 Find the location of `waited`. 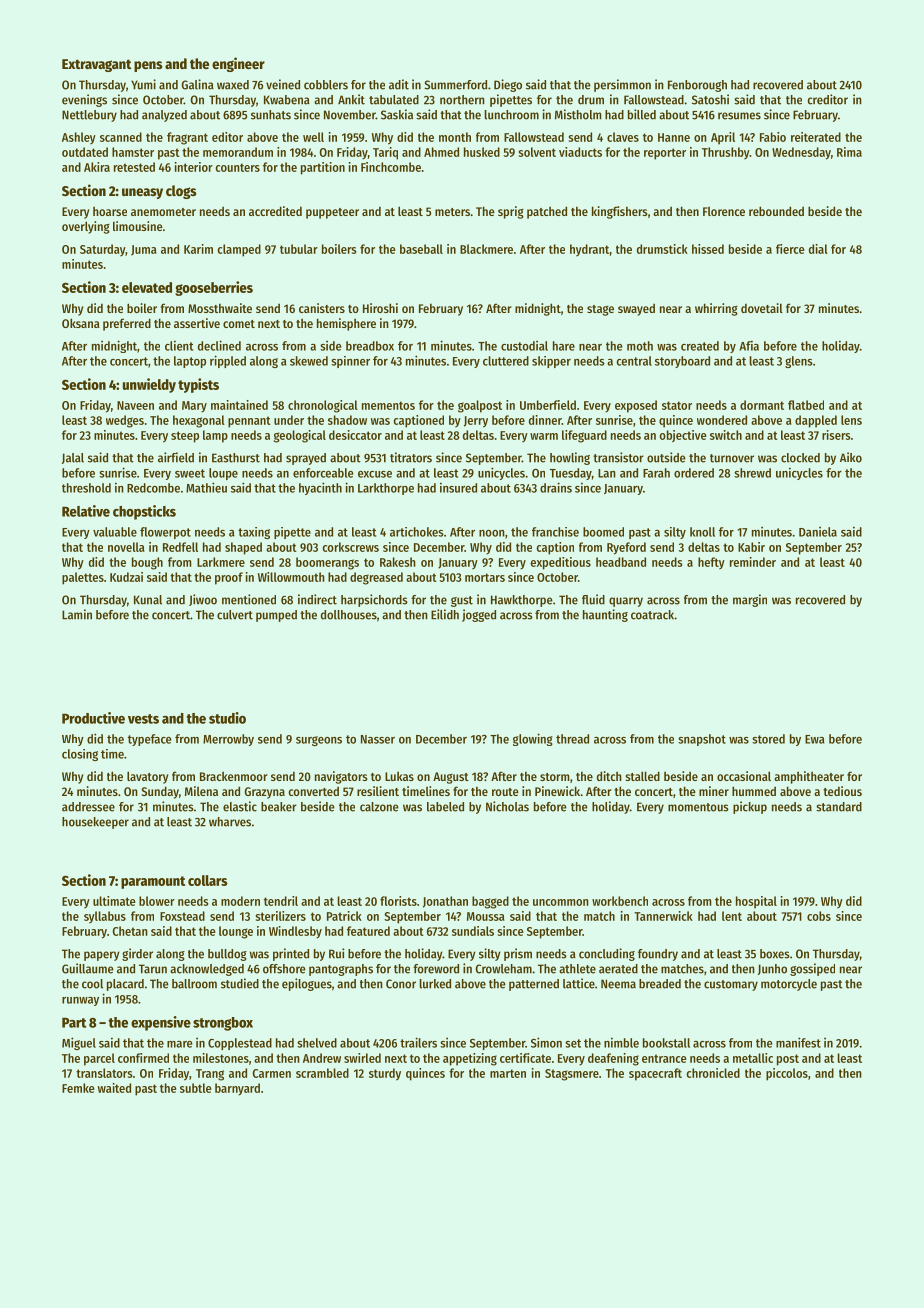

waited is located at coordinates (114, 1088).
